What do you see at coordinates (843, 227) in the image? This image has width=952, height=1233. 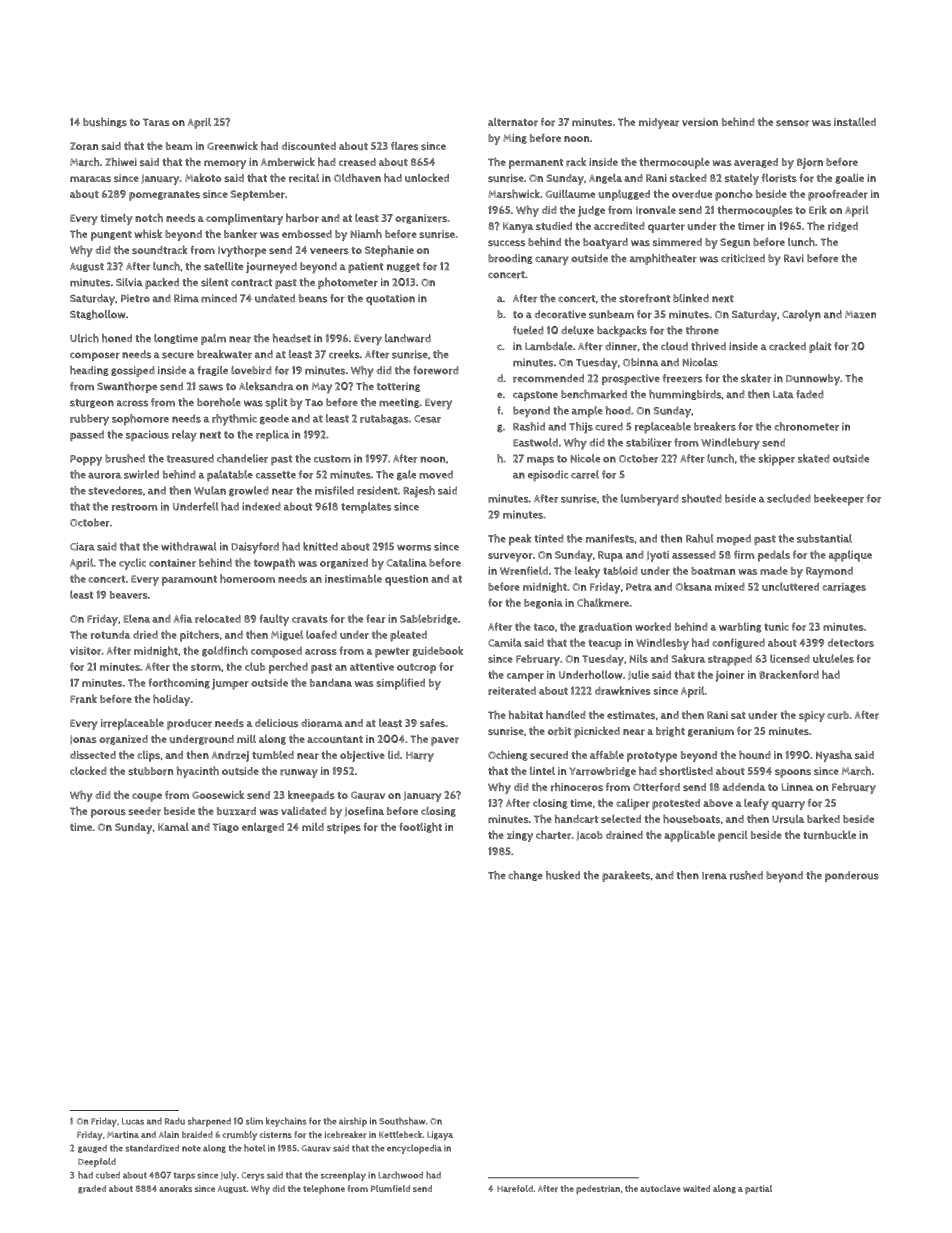 I see `ridged` at bounding box center [843, 227].
